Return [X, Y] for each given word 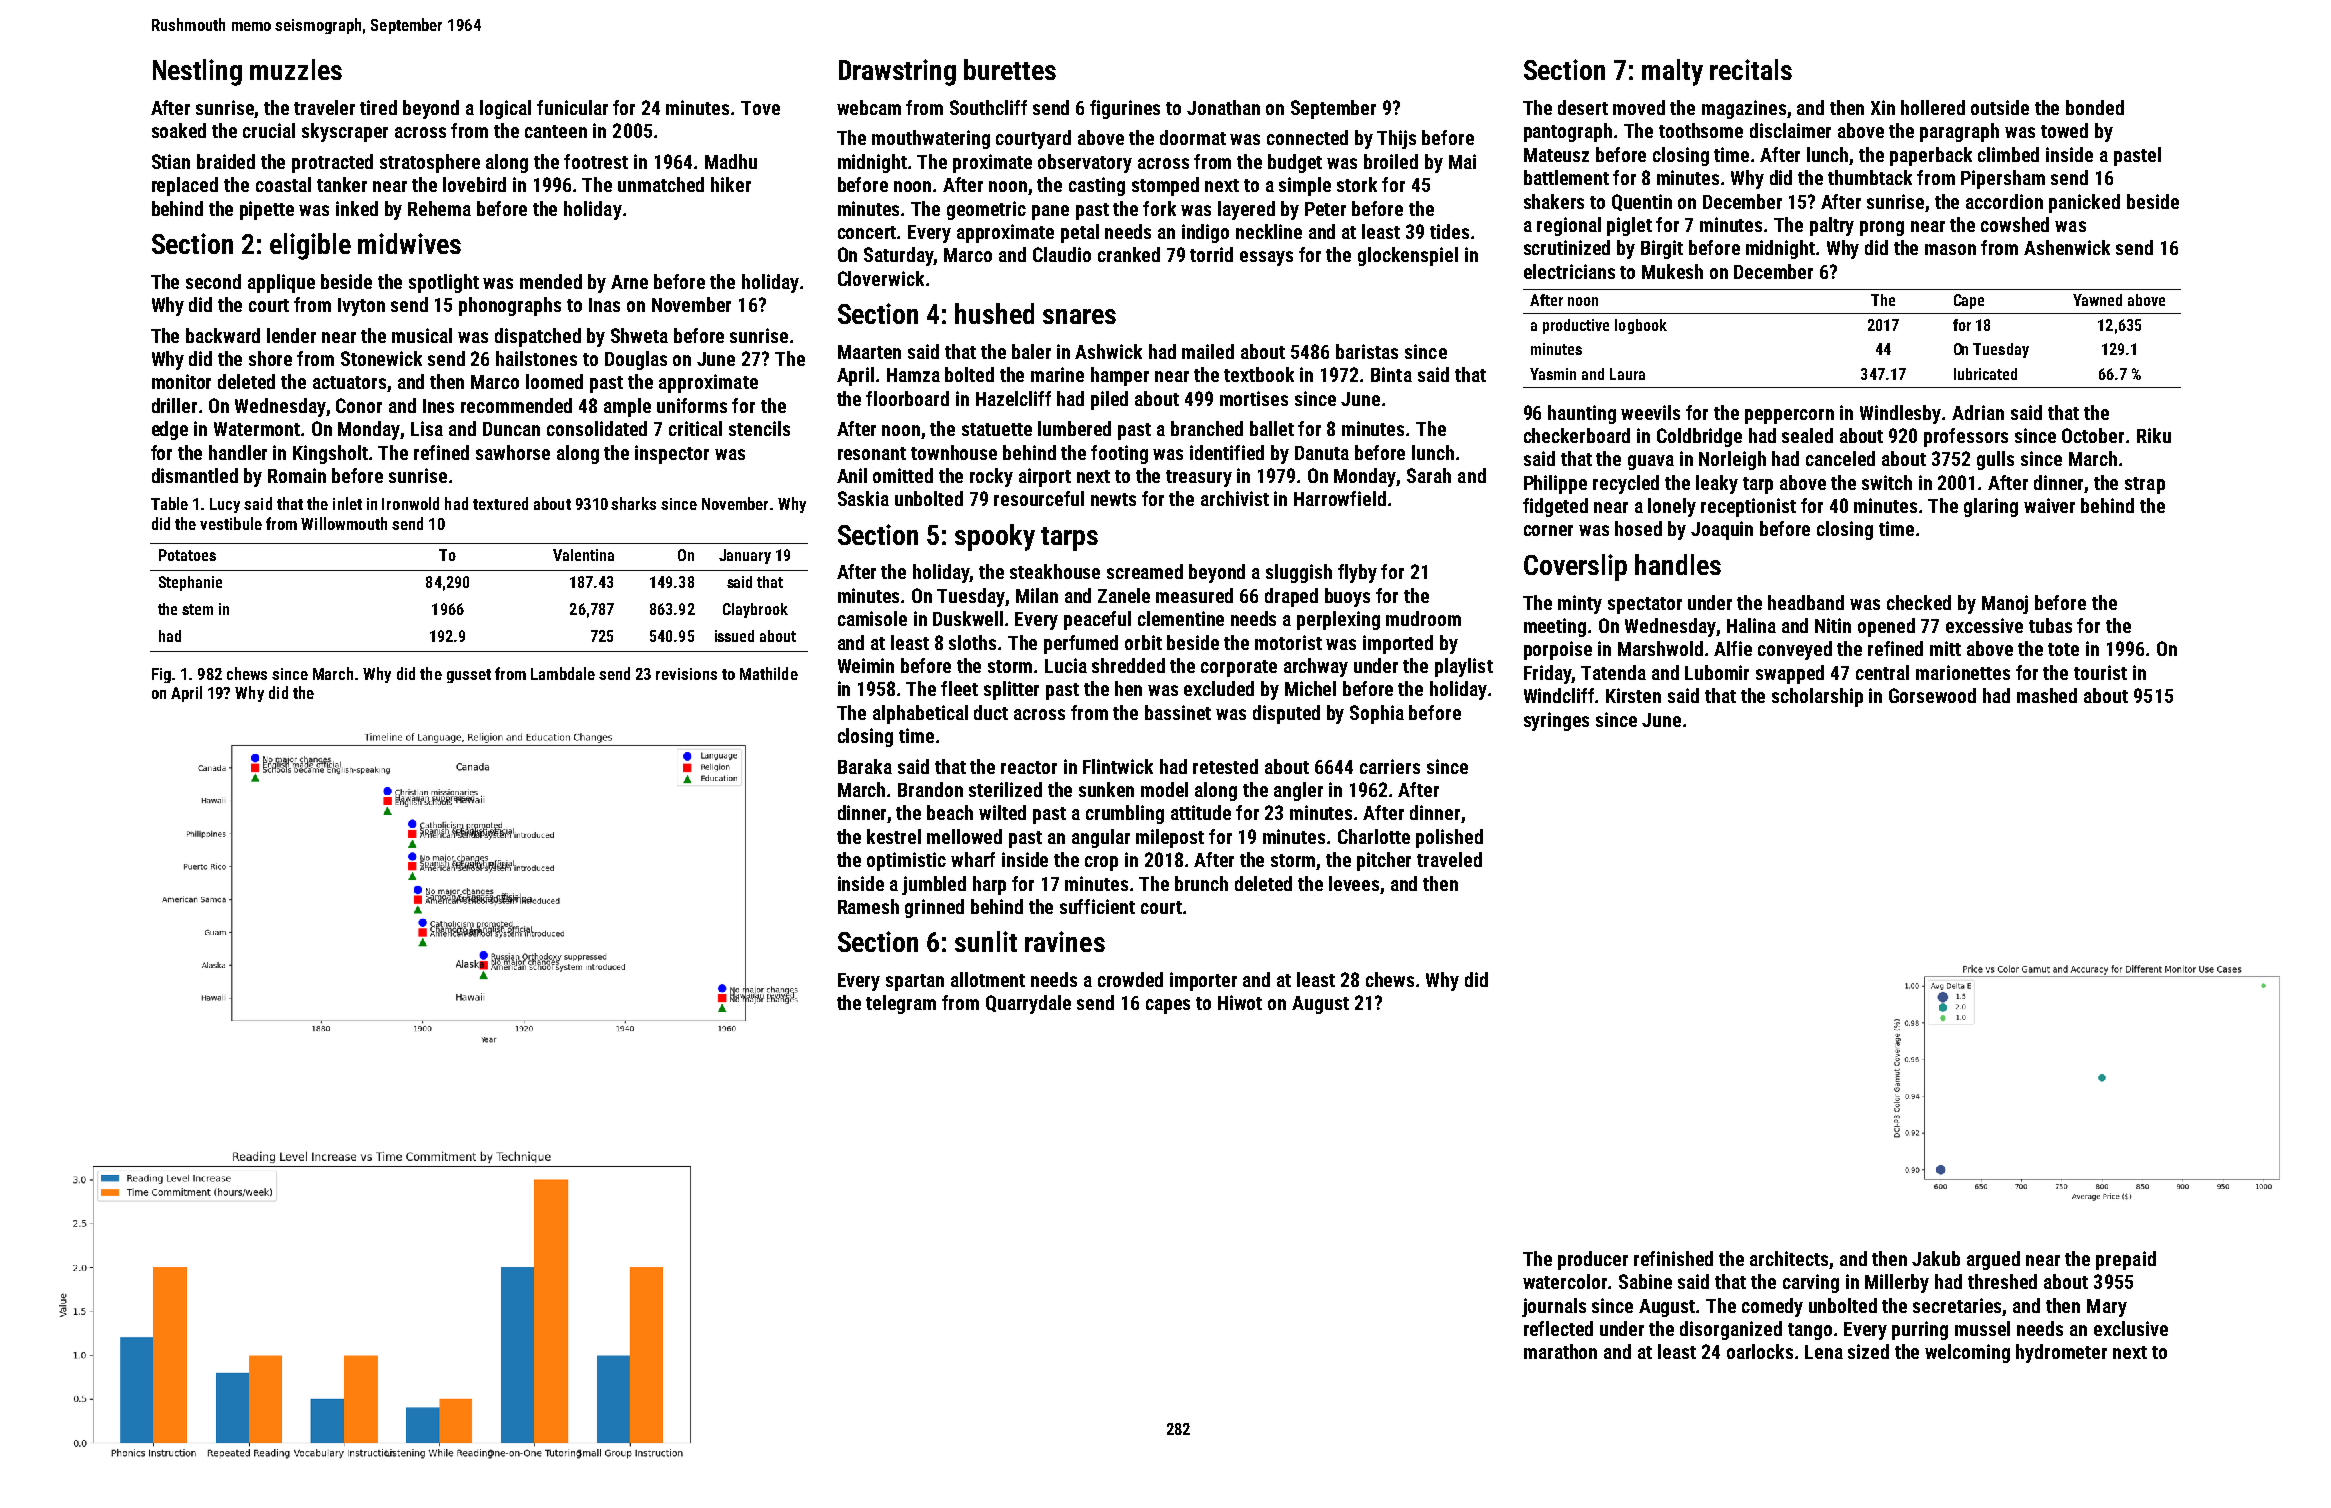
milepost [1170, 838]
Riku [2154, 435]
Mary [2107, 1308]
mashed [2047, 695]
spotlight [444, 283]
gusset [469, 676]
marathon [1560, 1351]
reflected [1558, 1328]
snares [1079, 316]
